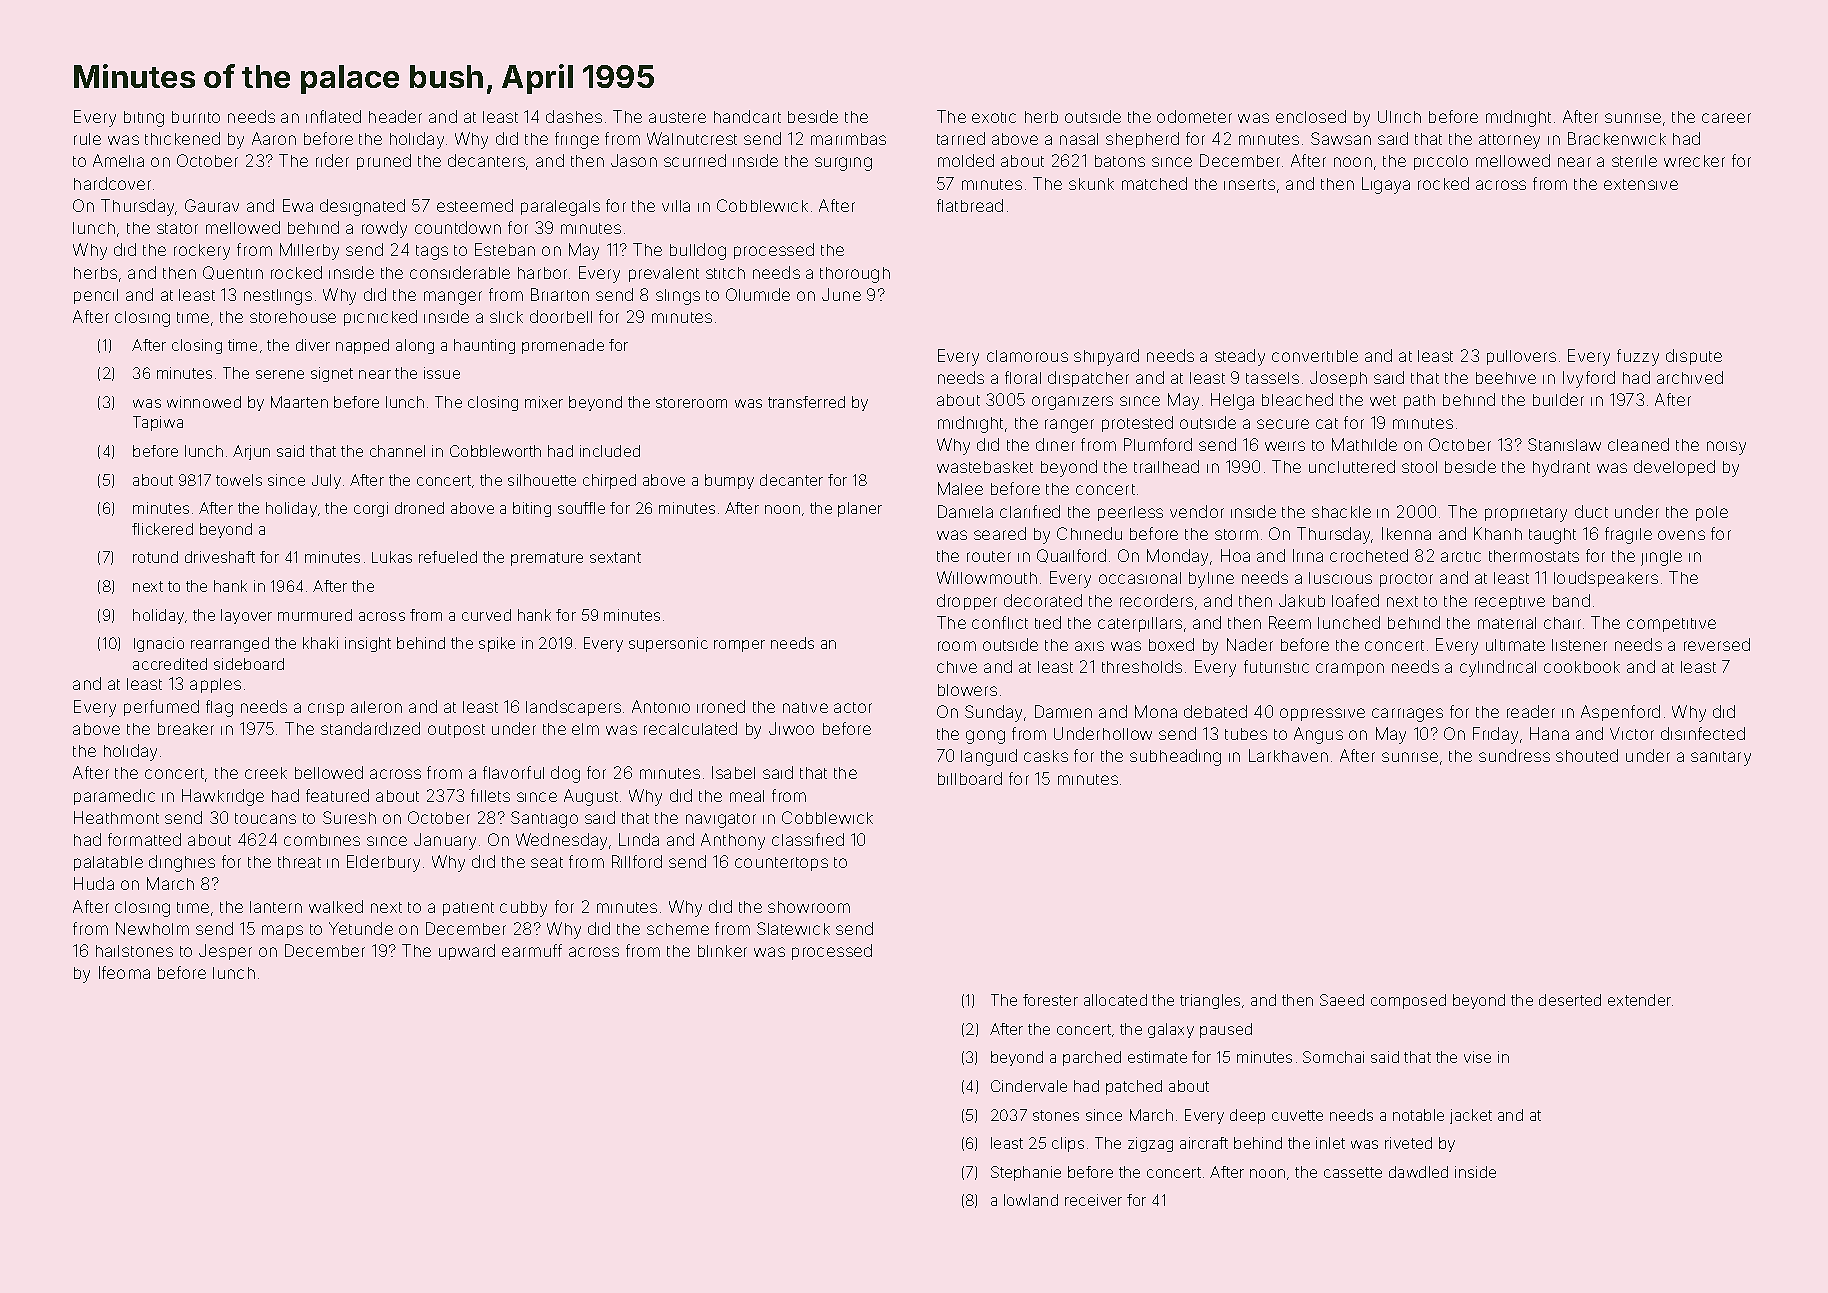 The width and height of the image is (1828, 1293). Describe the element at coordinates (1638, 444) in the image. I see `cleaned` at that location.
